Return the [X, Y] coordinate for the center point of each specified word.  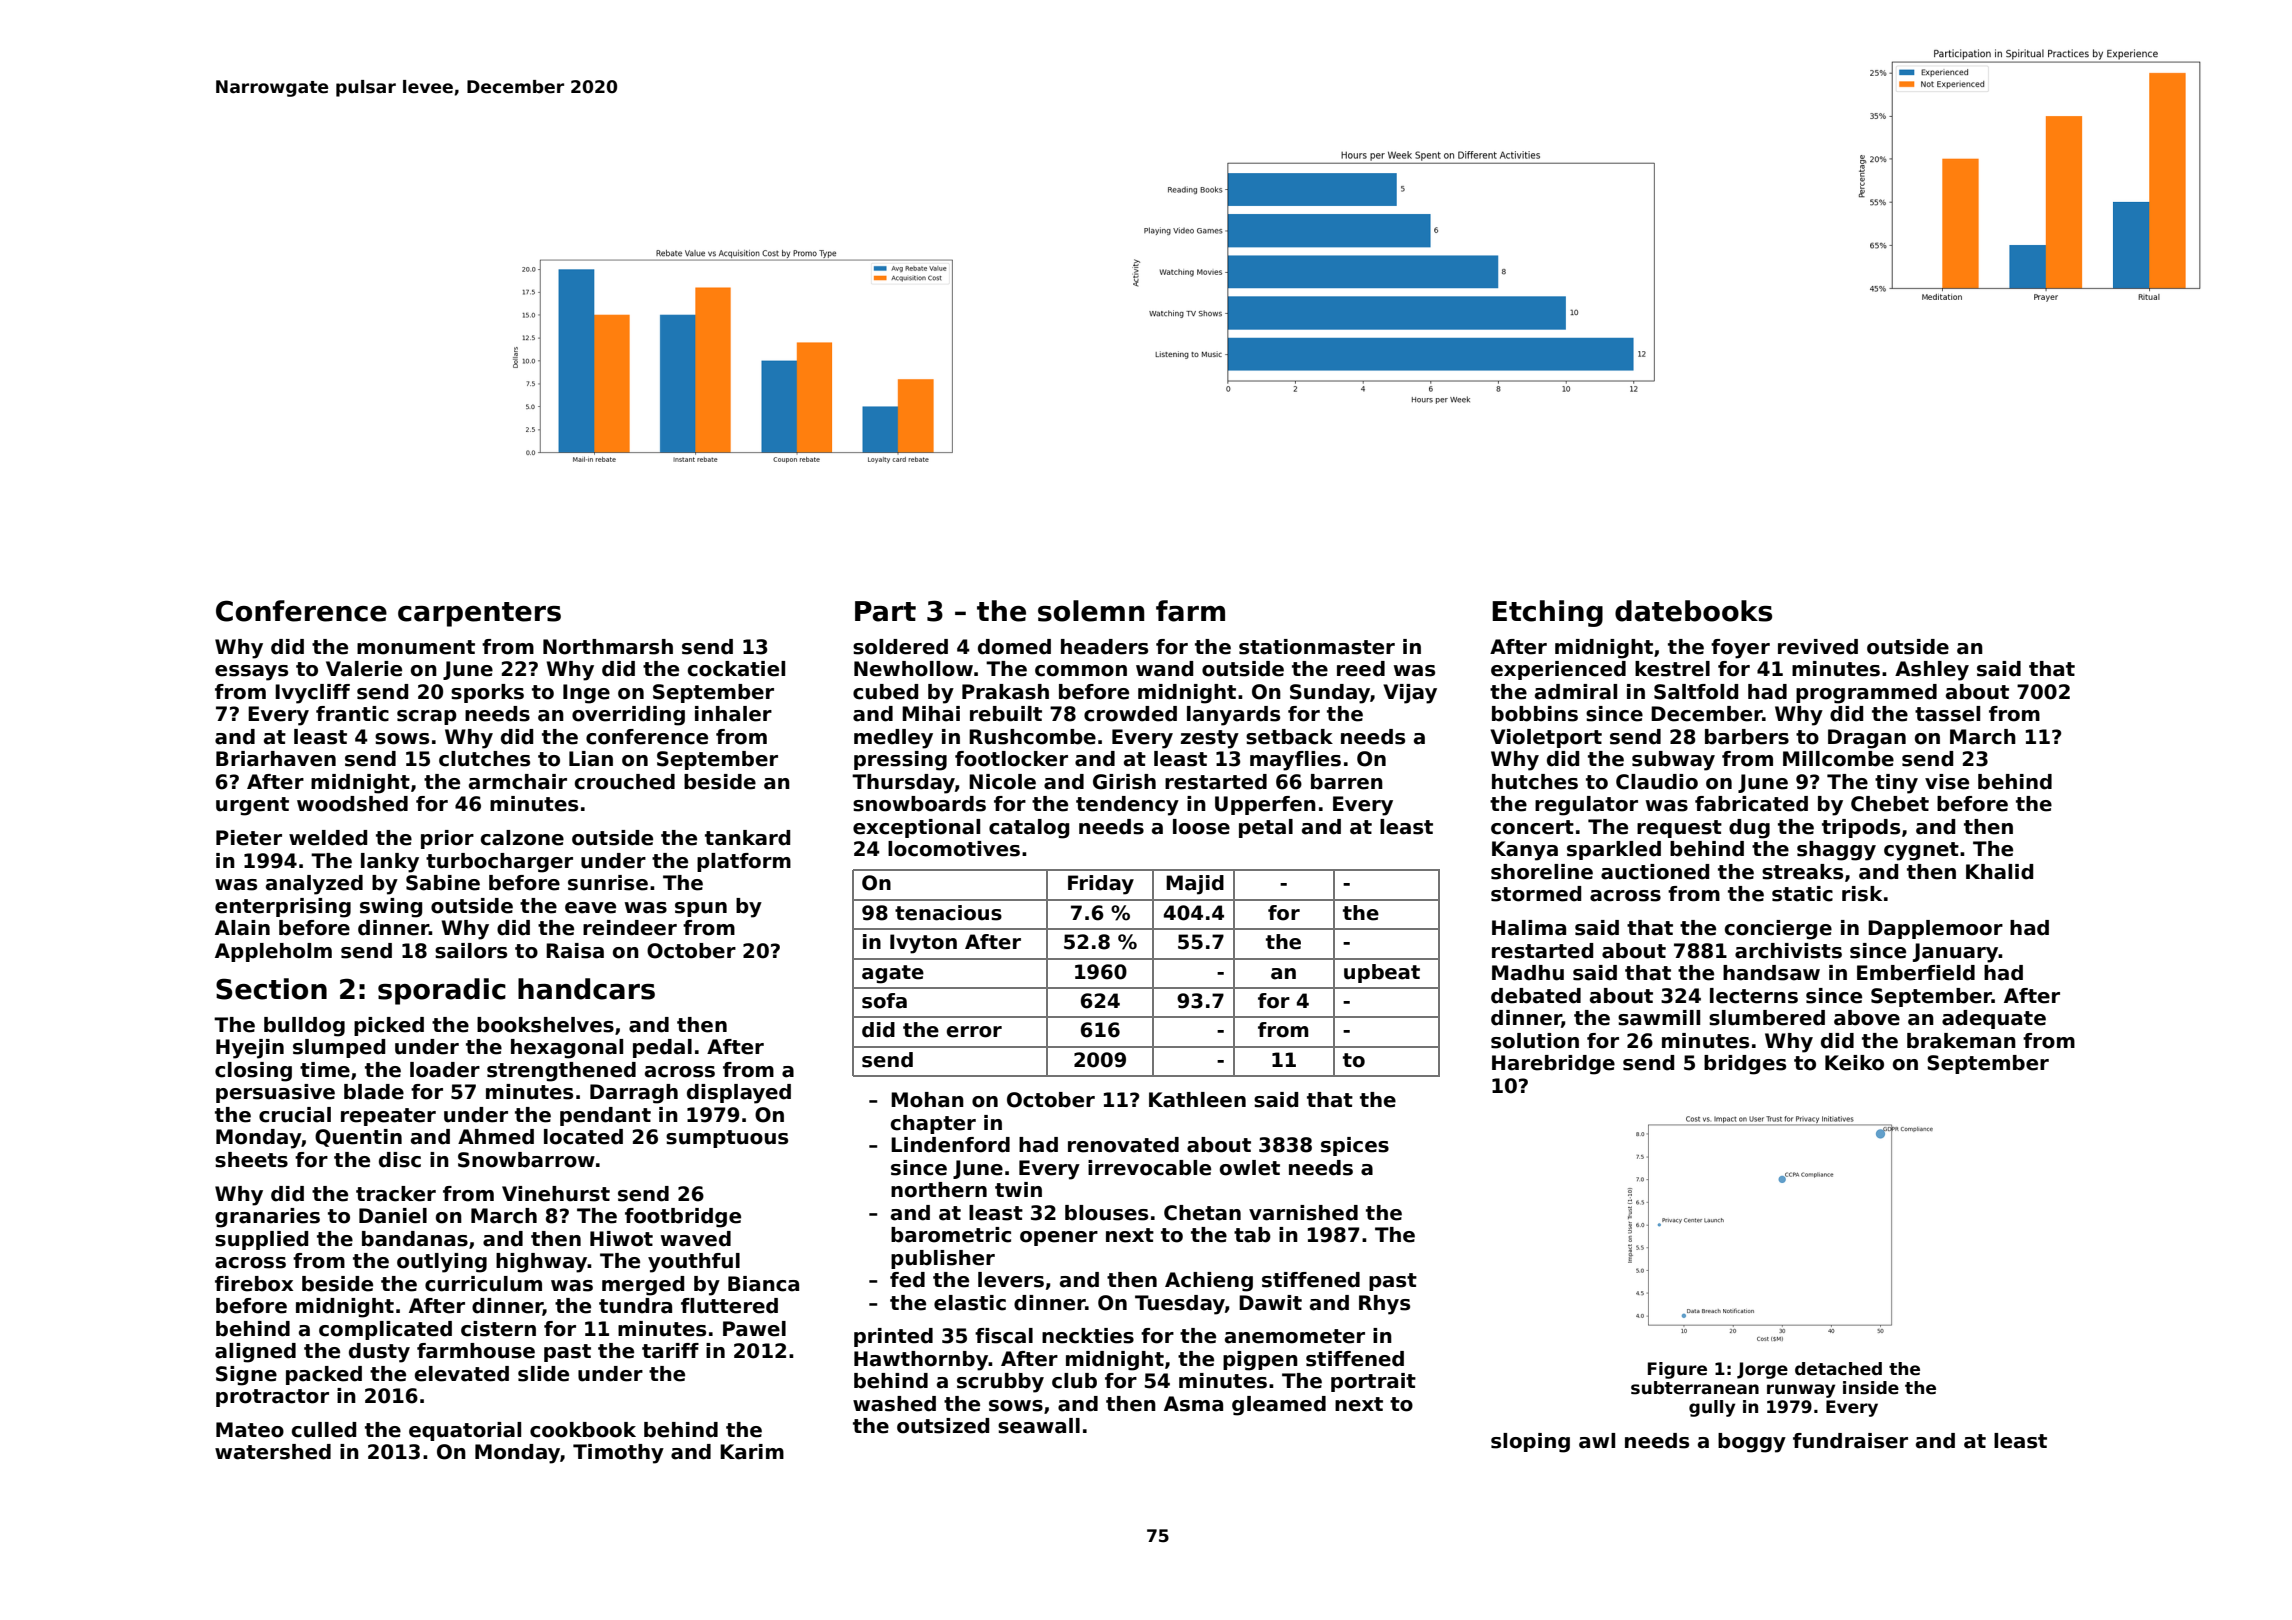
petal [1266, 828]
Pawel [754, 1329]
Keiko [1854, 1063]
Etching [1547, 613]
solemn [1091, 611]
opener [1059, 1238]
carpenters [479, 614]
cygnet [1921, 851]
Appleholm [273, 952]
